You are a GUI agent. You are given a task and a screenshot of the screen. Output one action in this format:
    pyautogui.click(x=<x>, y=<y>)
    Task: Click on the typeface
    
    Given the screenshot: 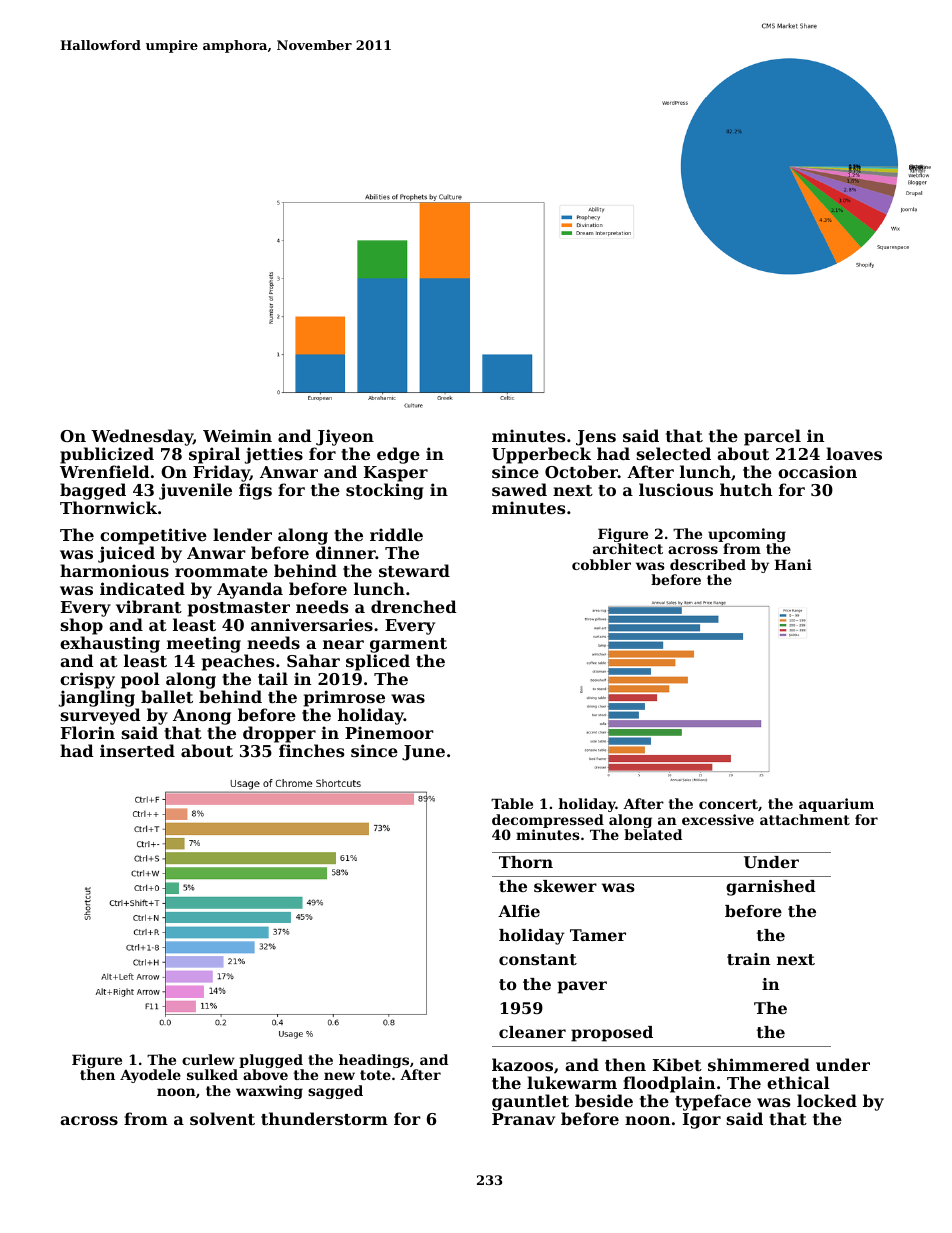 What is the action you would take?
    pyautogui.click(x=713, y=1102)
